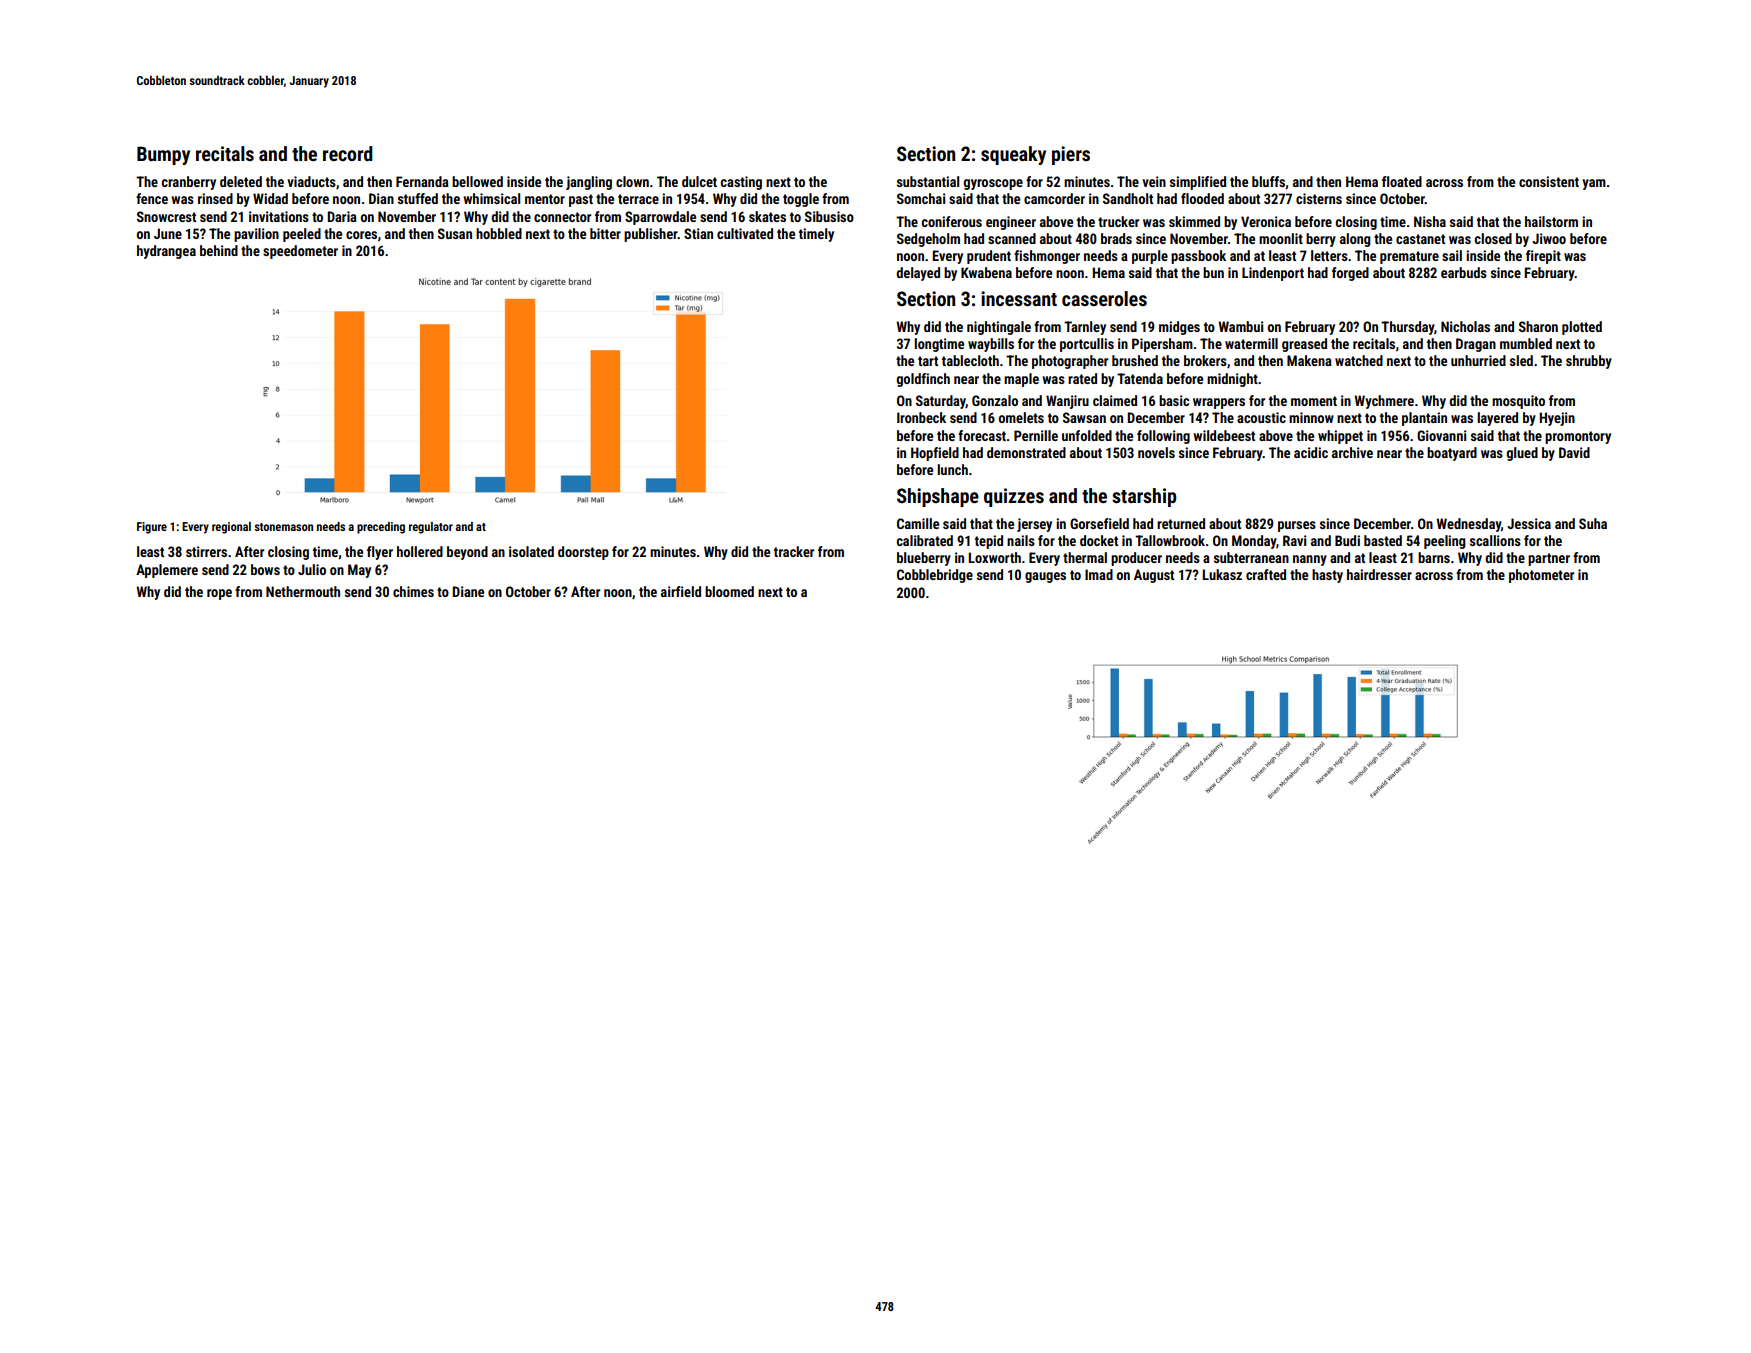  What do you see at coordinates (1013, 155) in the page?
I see `squeaky` at bounding box center [1013, 155].
